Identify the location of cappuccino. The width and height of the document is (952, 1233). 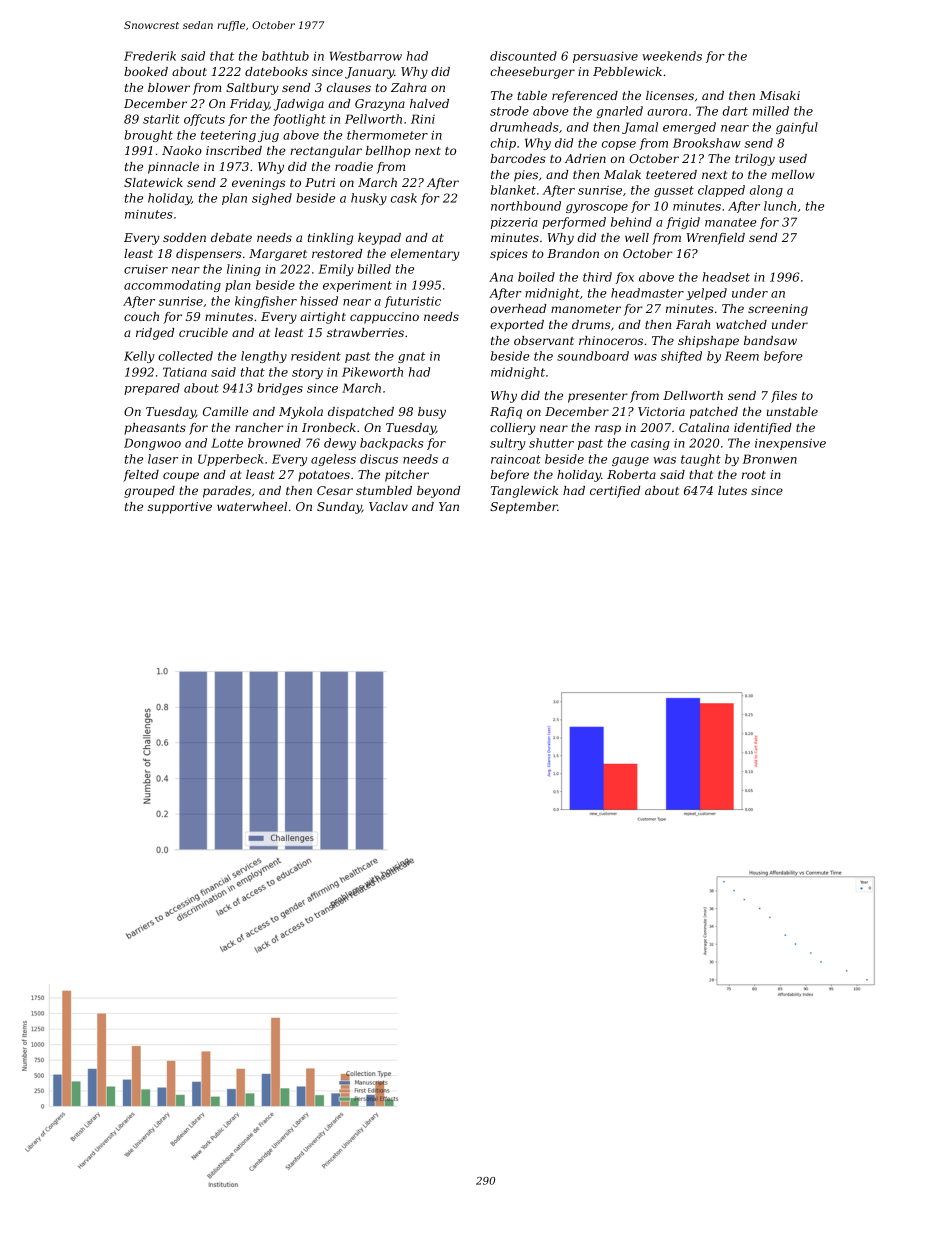
(384, 318).
